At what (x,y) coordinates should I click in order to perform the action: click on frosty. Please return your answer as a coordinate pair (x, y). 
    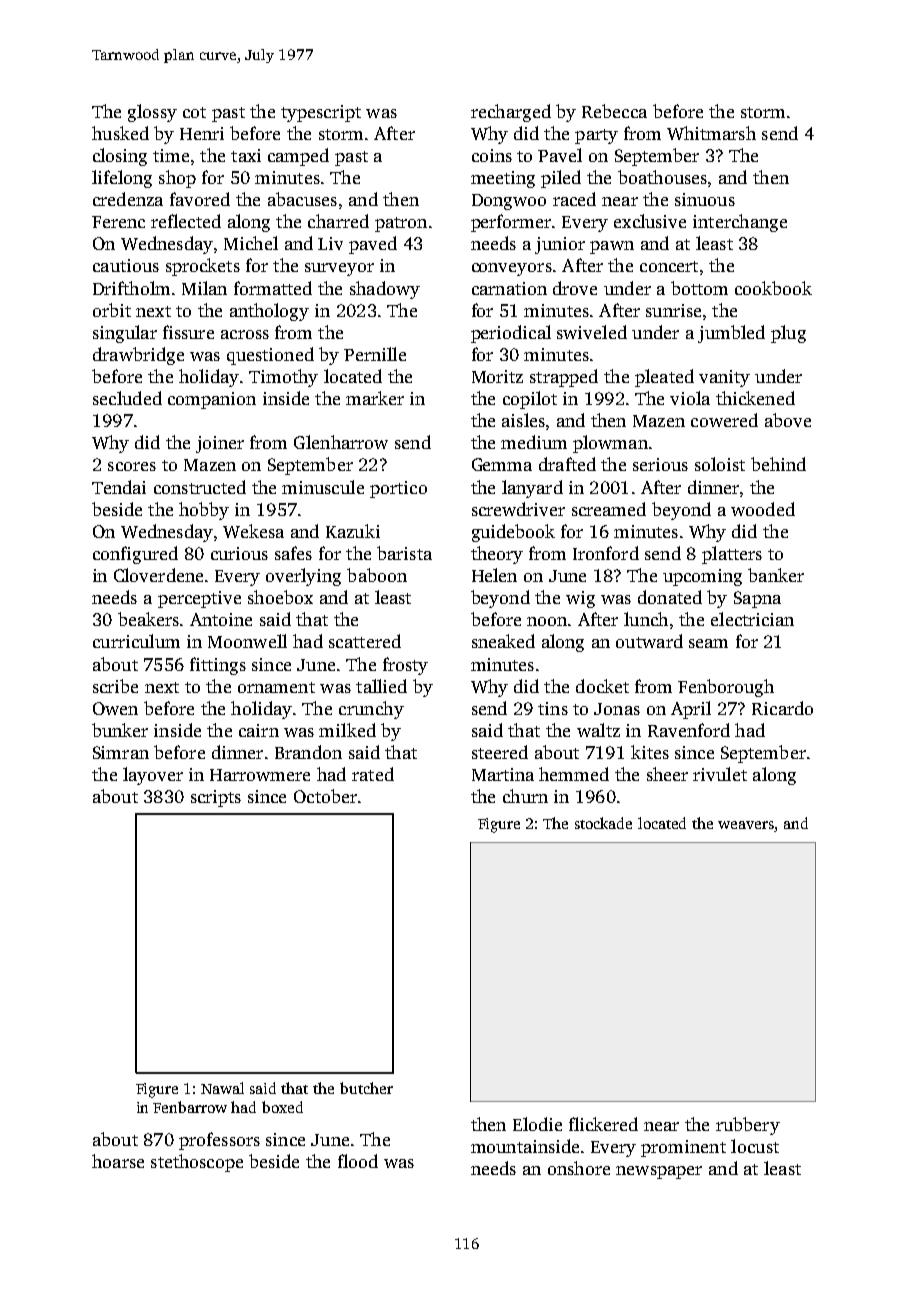
    Looking at the image, I should click on (405, 666).
